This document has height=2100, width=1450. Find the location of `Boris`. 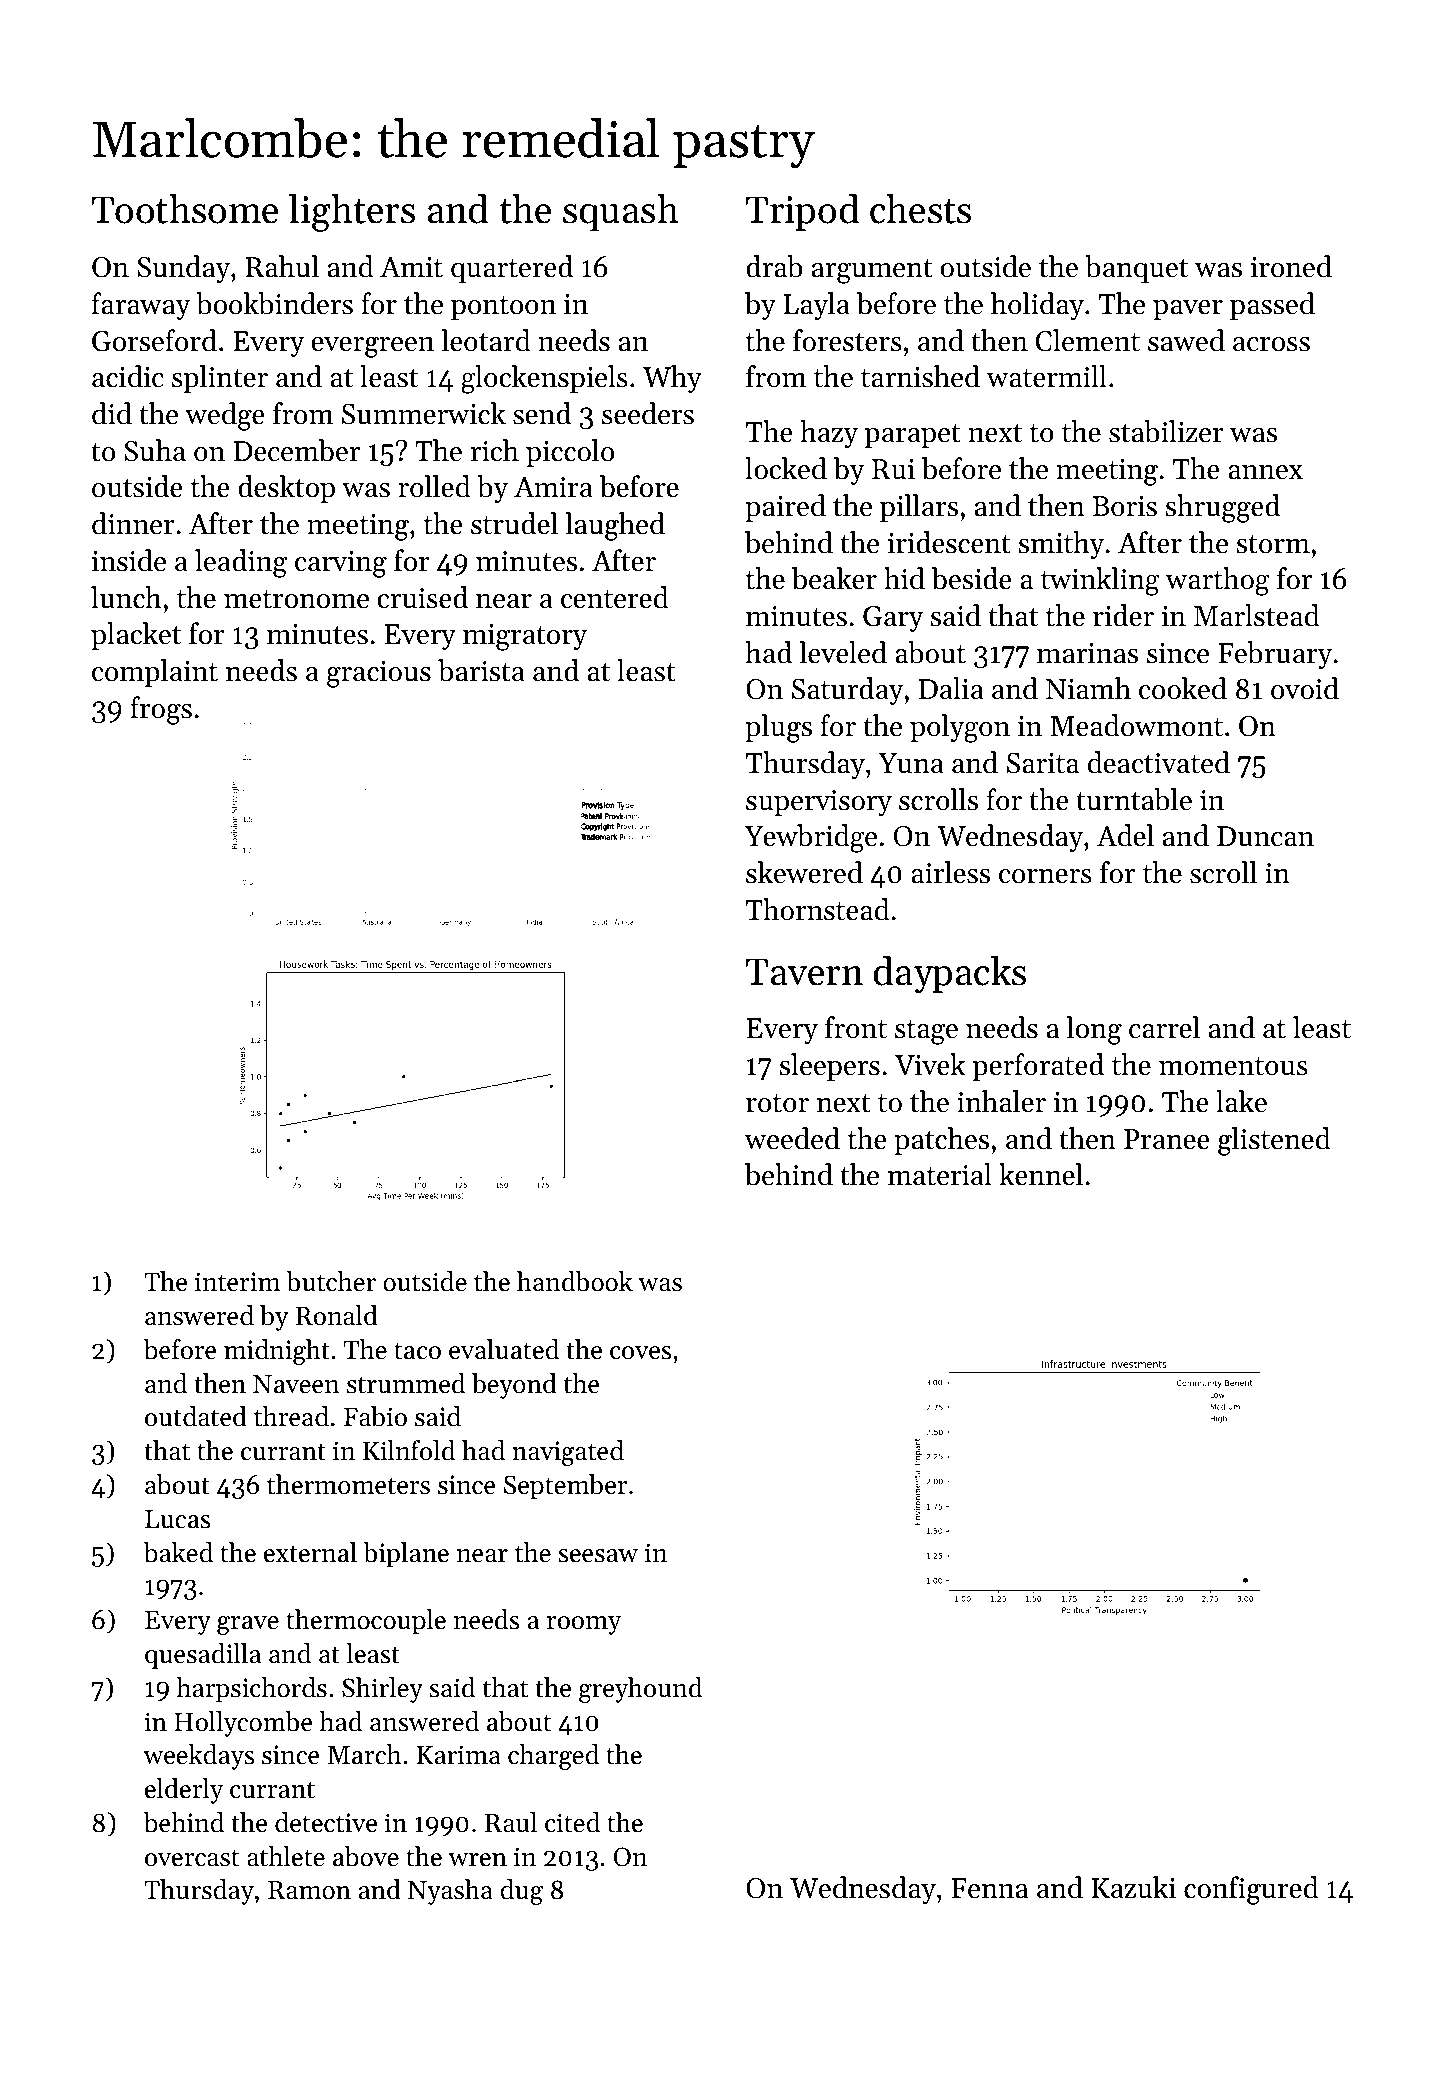

Boris is located at coordinates (1125, 506).
